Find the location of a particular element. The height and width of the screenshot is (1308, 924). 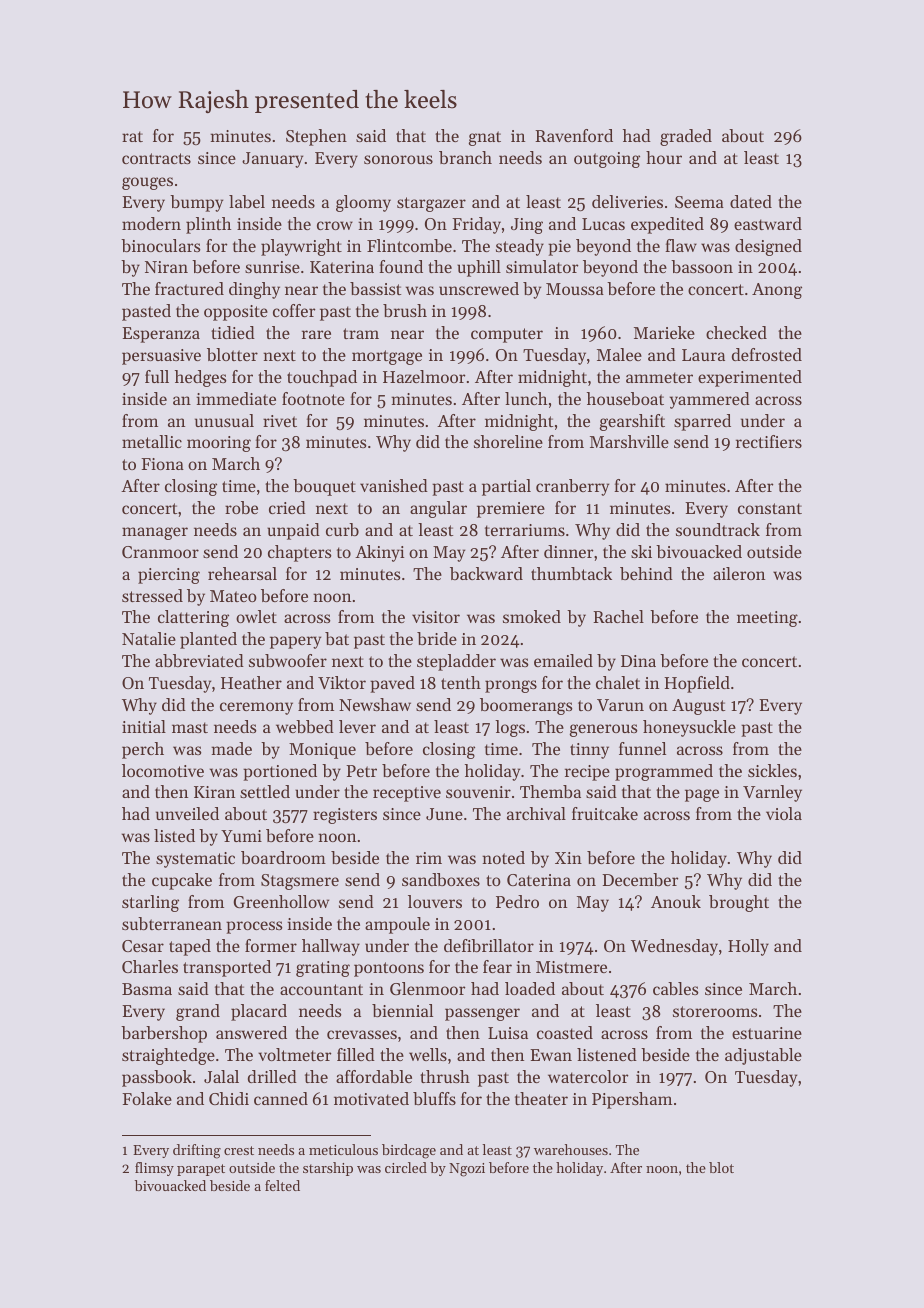

sickles is located at coordinates (772, 770).
